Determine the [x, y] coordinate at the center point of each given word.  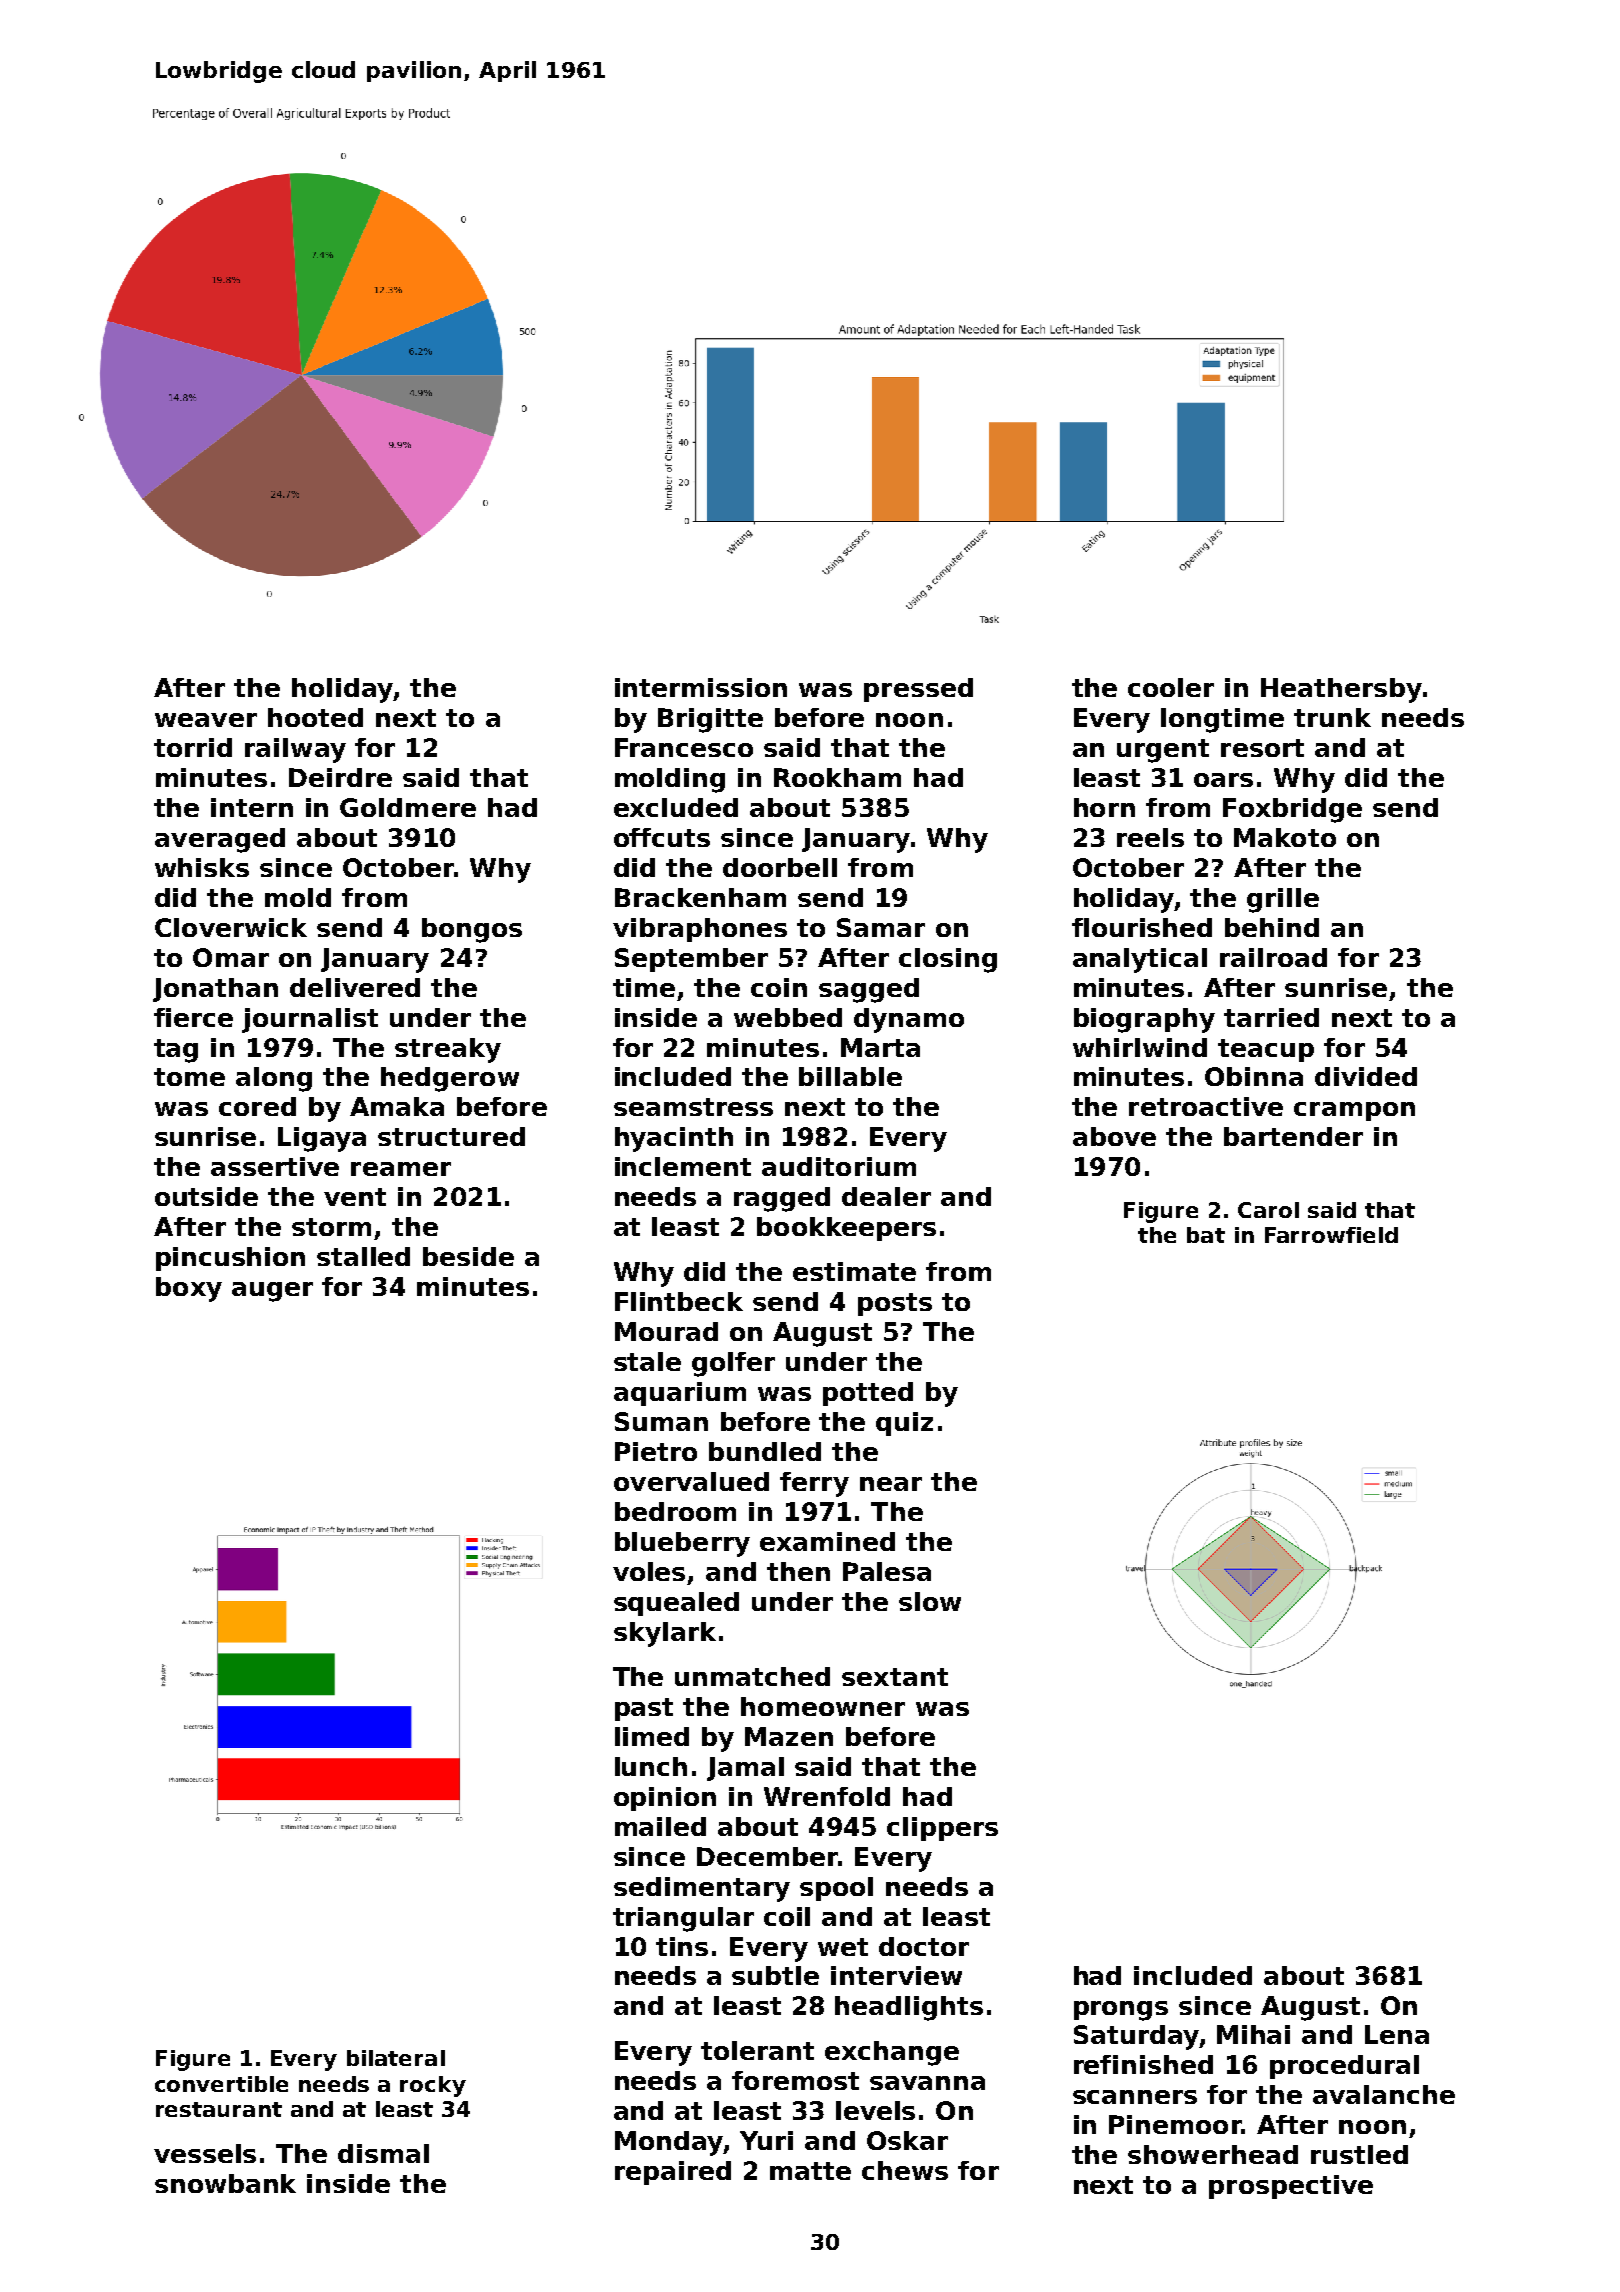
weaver [206, 720]
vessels [205, 2153]
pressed [918, 690]
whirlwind [1140, 1047]
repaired [673, 2173]
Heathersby [1341, 690]
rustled [1359, 2154]
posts [895, 1304]
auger [272, 1292]
